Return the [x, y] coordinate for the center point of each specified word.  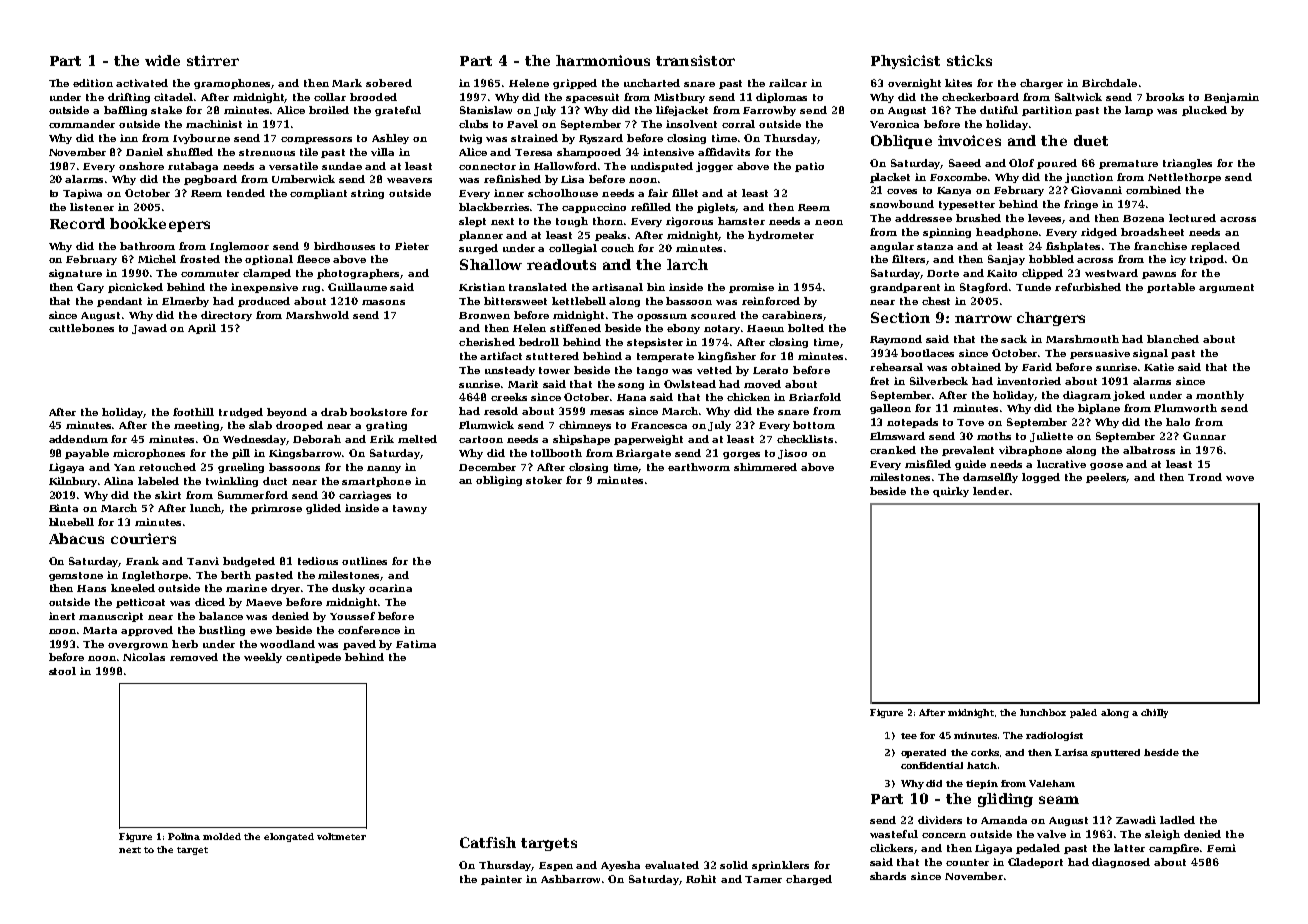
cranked [893, 450]
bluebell [71, 522]
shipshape [581, 440]
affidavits [724, 152]
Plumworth [1185, 408]
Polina [184, 836]
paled [1083, 713]
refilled [651, 207]
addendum [78, 439]
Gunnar [1204, 436]
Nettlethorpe [1184, 178]
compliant [318, 194]
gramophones [233, 84]
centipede [313, 658]
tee [909, 736]
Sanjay [1006, 260]
